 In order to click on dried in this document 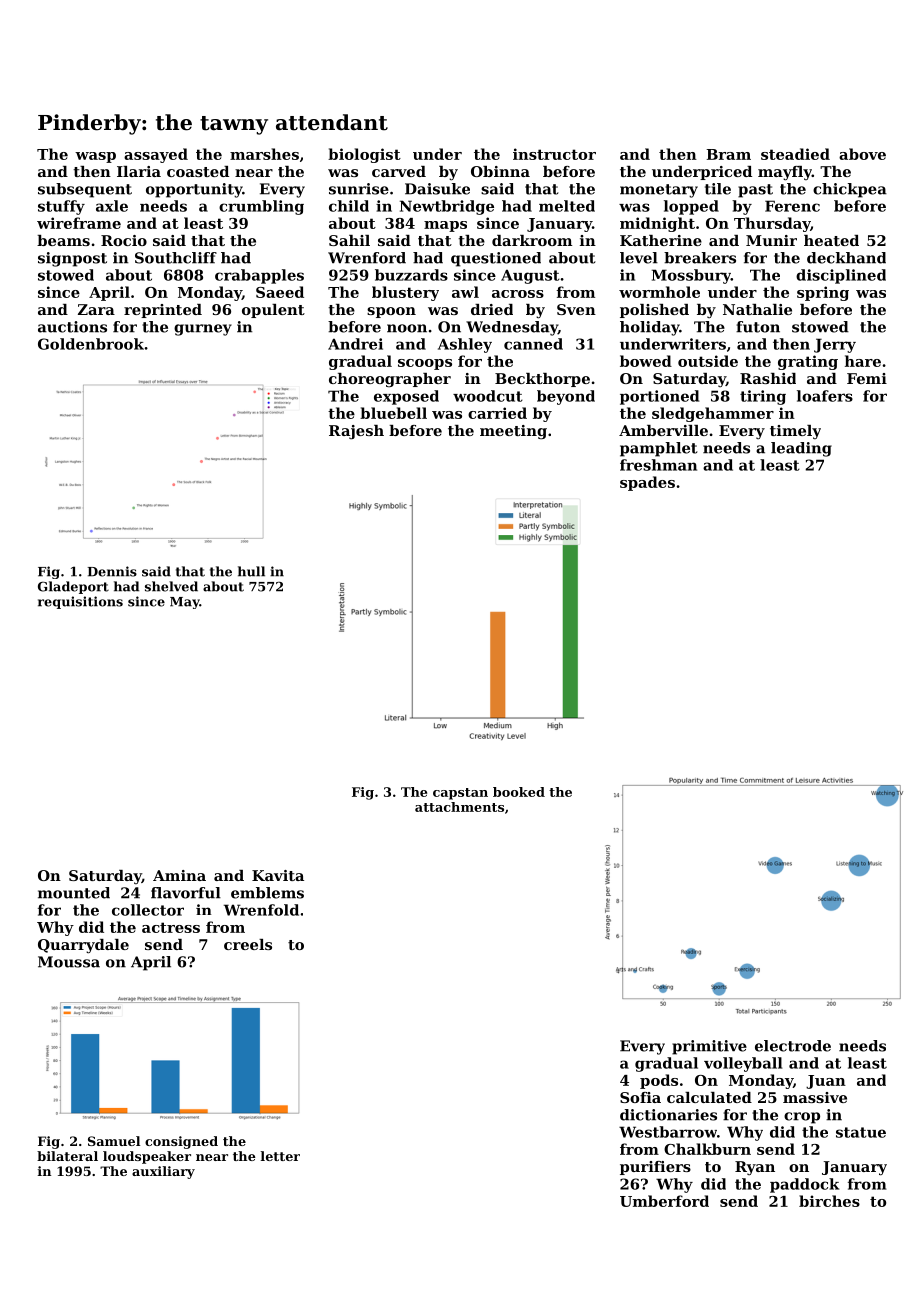, I will do `click(492, 309)`.
